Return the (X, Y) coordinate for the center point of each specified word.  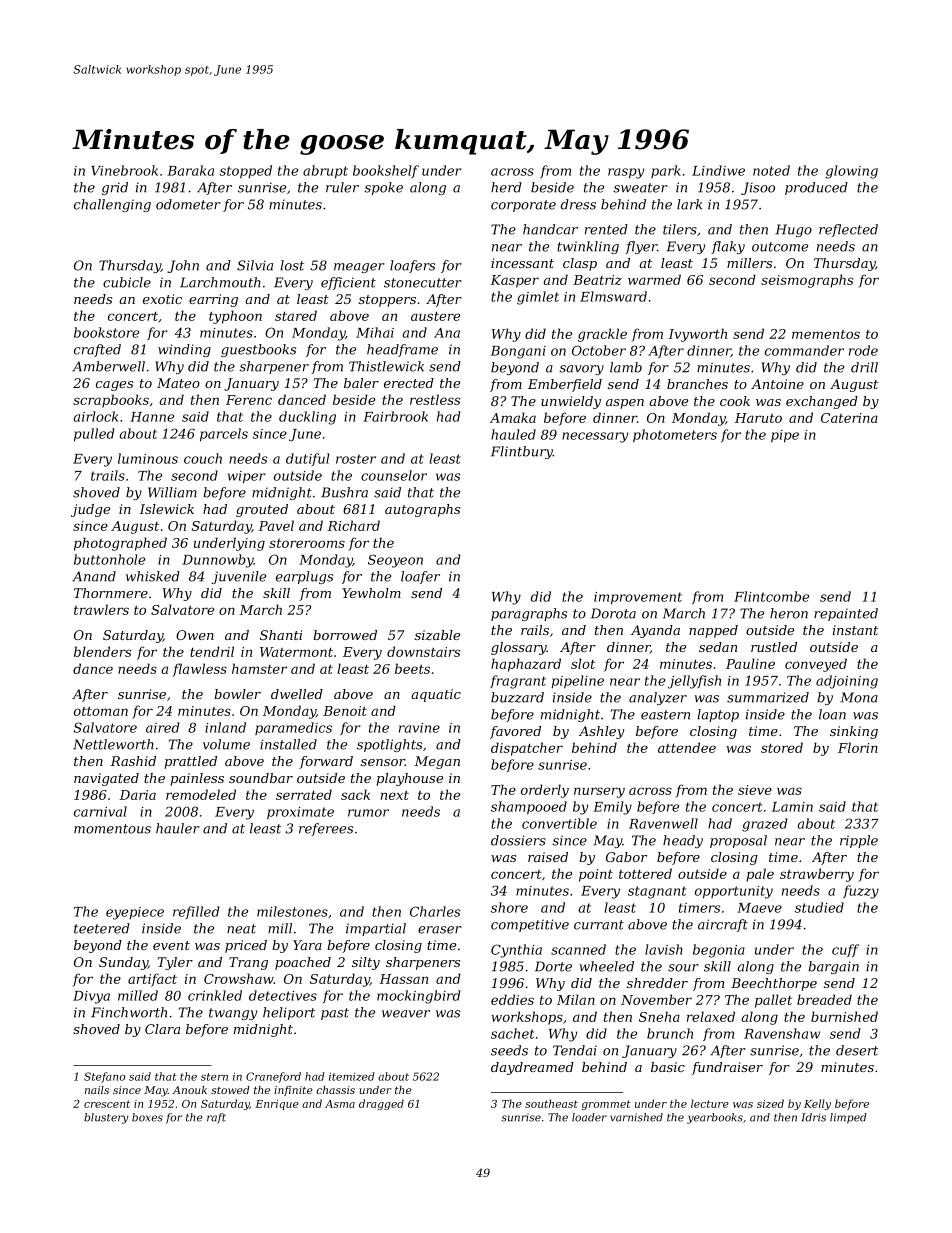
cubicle (127, 282)
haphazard (526, 665)
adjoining (847, 682)
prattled (190, 762)
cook (735, 401)
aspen (625, 404)
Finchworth (129, 1012)
